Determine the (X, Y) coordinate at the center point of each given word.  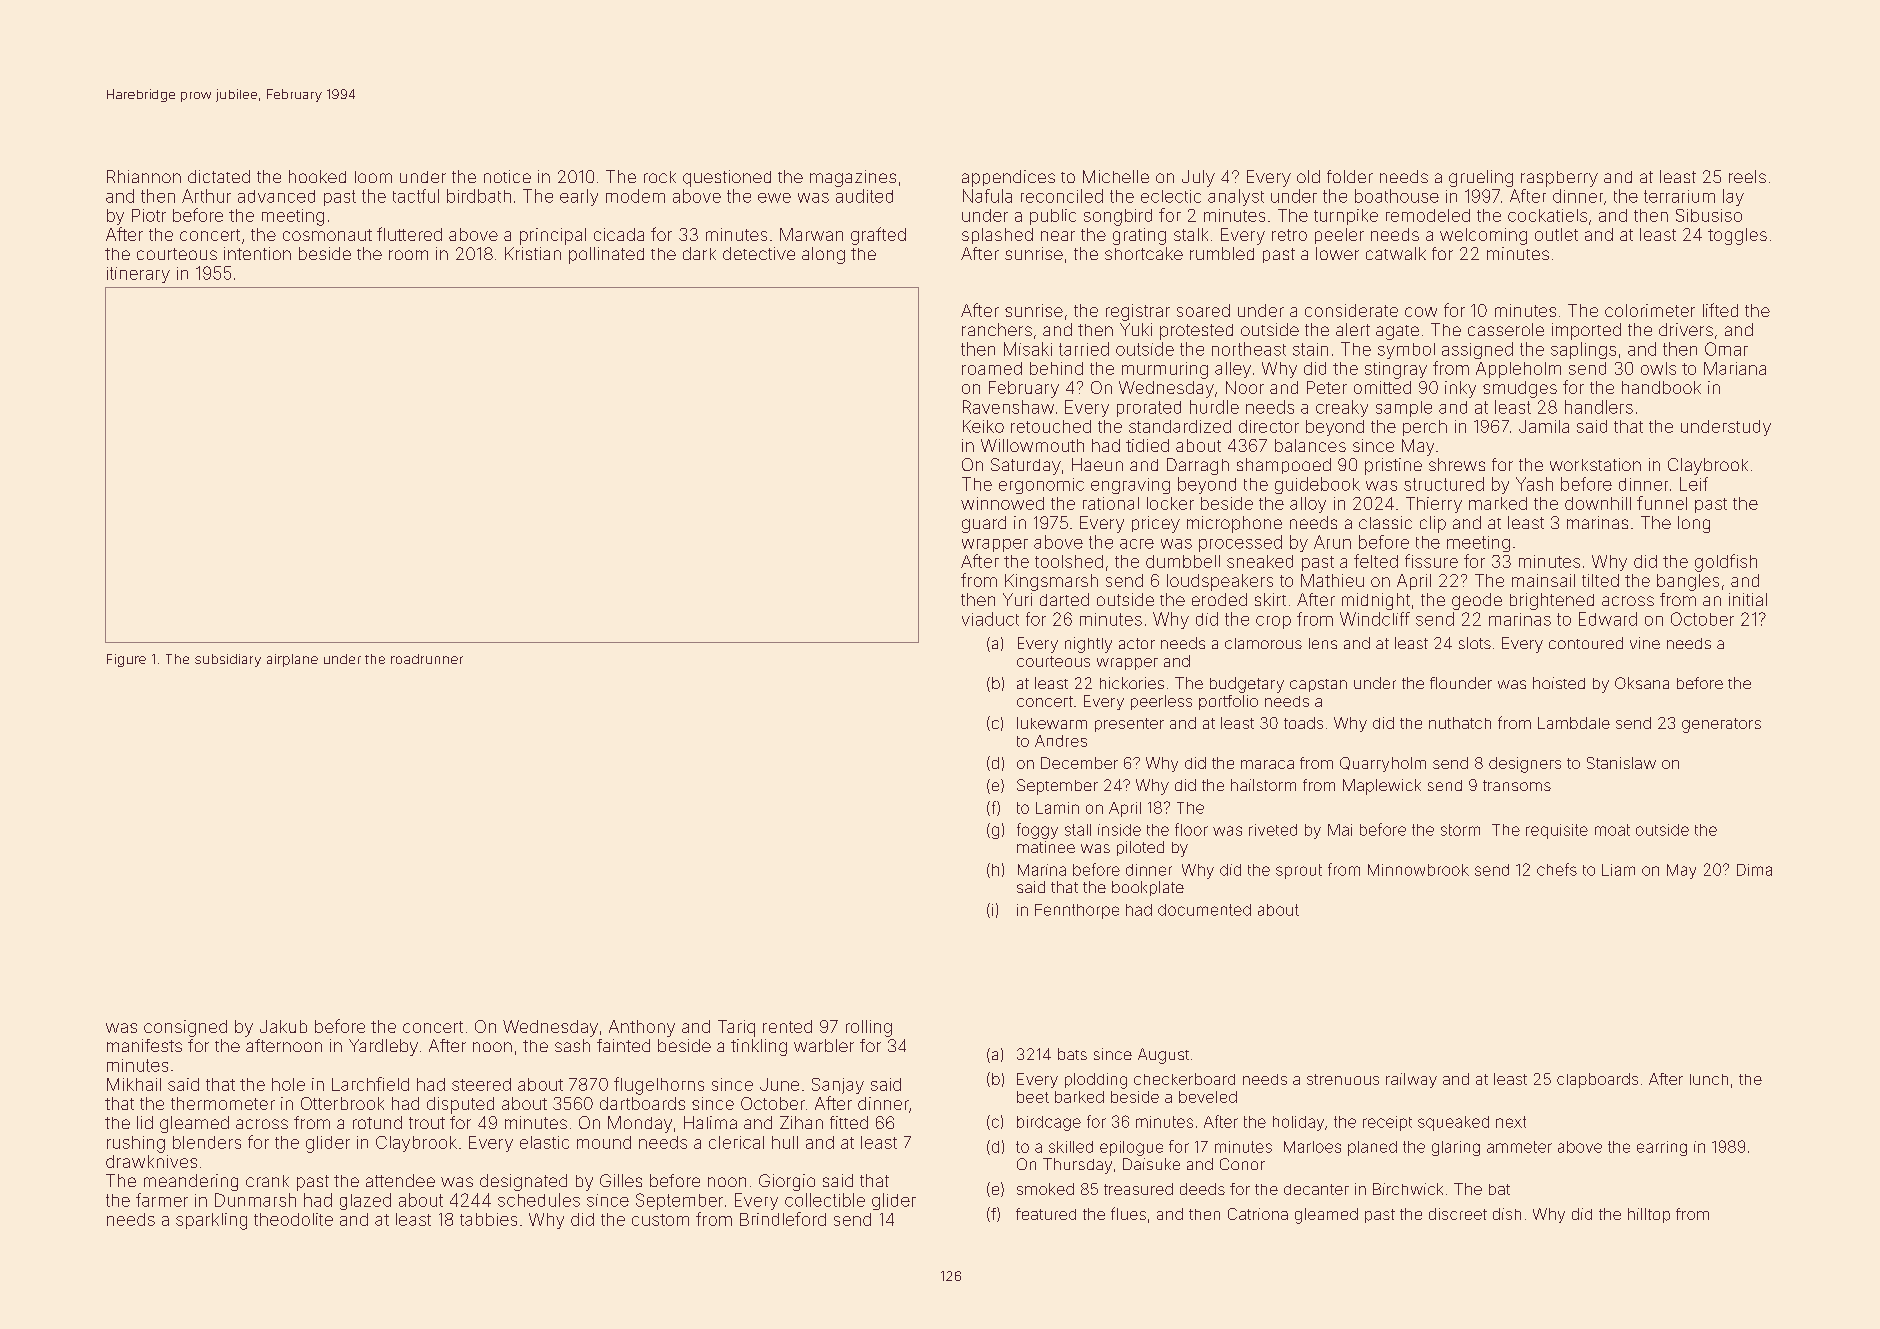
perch (1425, 428)
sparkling (211, 1221)
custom (660, 1220)
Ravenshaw (1008, 407)
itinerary (138, 275)
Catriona (1258, 1214)
